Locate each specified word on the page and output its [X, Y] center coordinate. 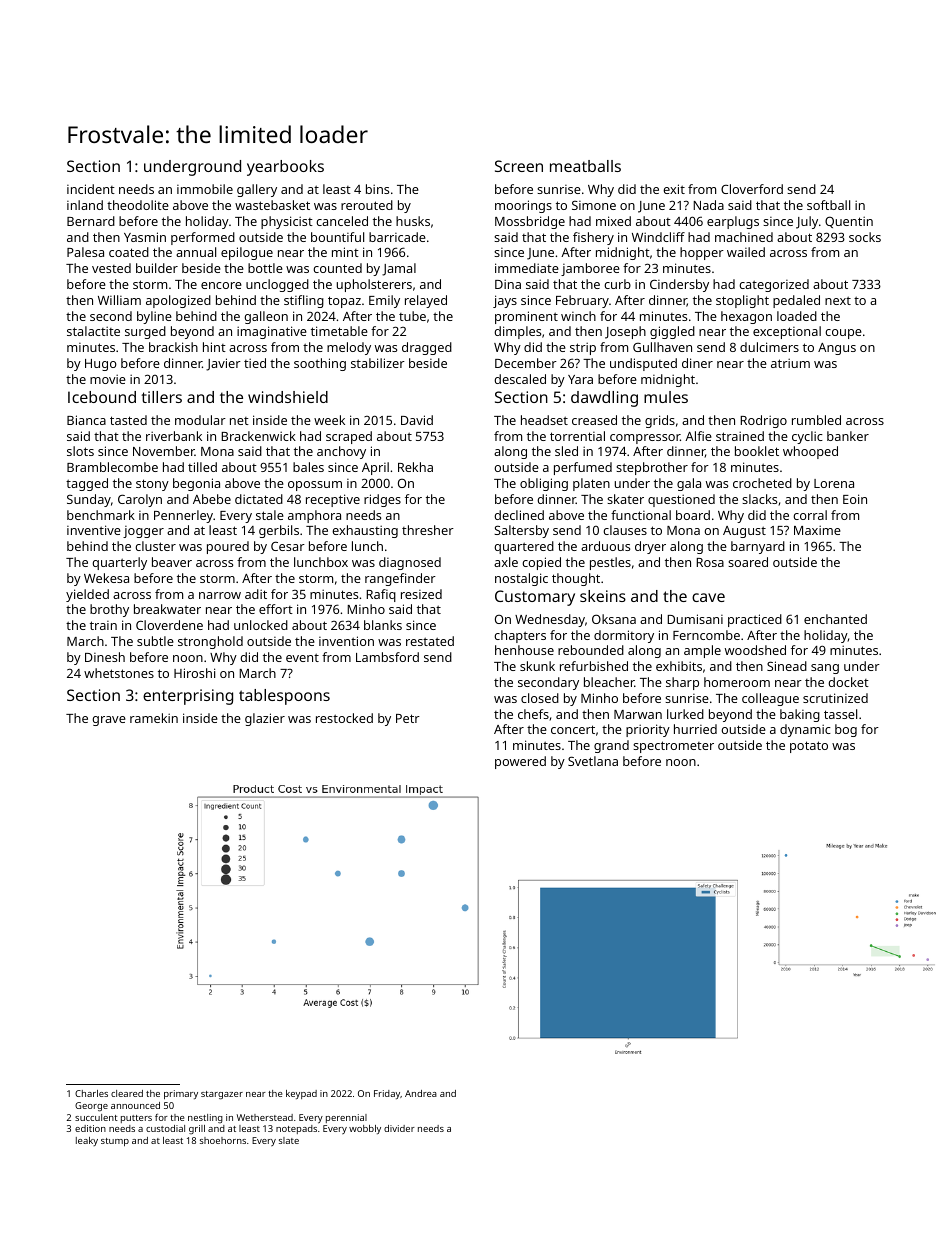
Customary [535, 598]
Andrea [421, 1093]
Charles [91, 1093]
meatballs [585, 166]
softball [828, 205]
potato [809, 747]
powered [520, 762]
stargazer [222, 1095]
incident [91, 189]
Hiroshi [194, 673]
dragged [427, 348]
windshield [288, 397]
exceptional [787, 332]
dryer [650, 547]
